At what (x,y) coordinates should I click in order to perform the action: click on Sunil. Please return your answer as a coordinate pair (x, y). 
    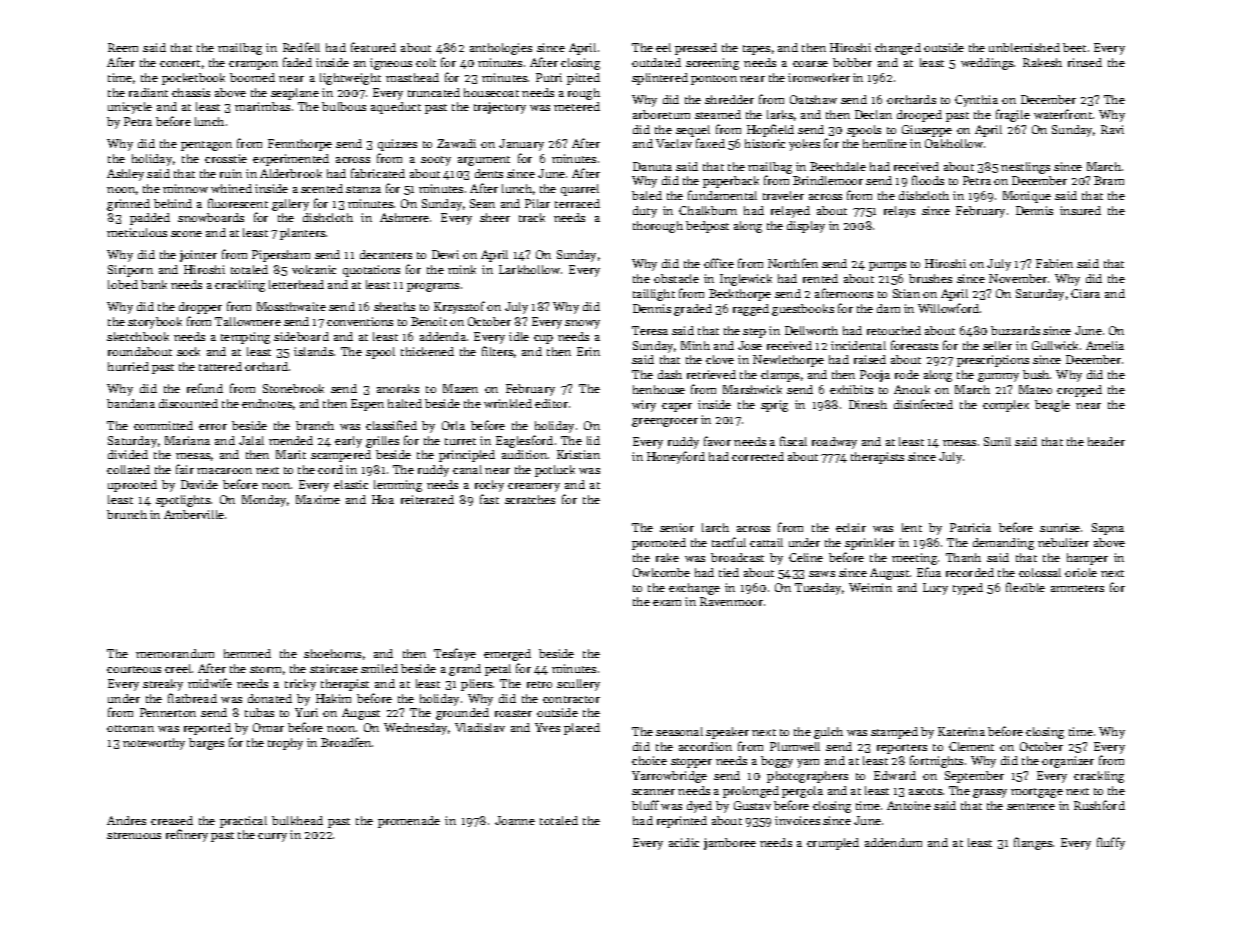
    Looking at the image, I should click on (997, 441).
